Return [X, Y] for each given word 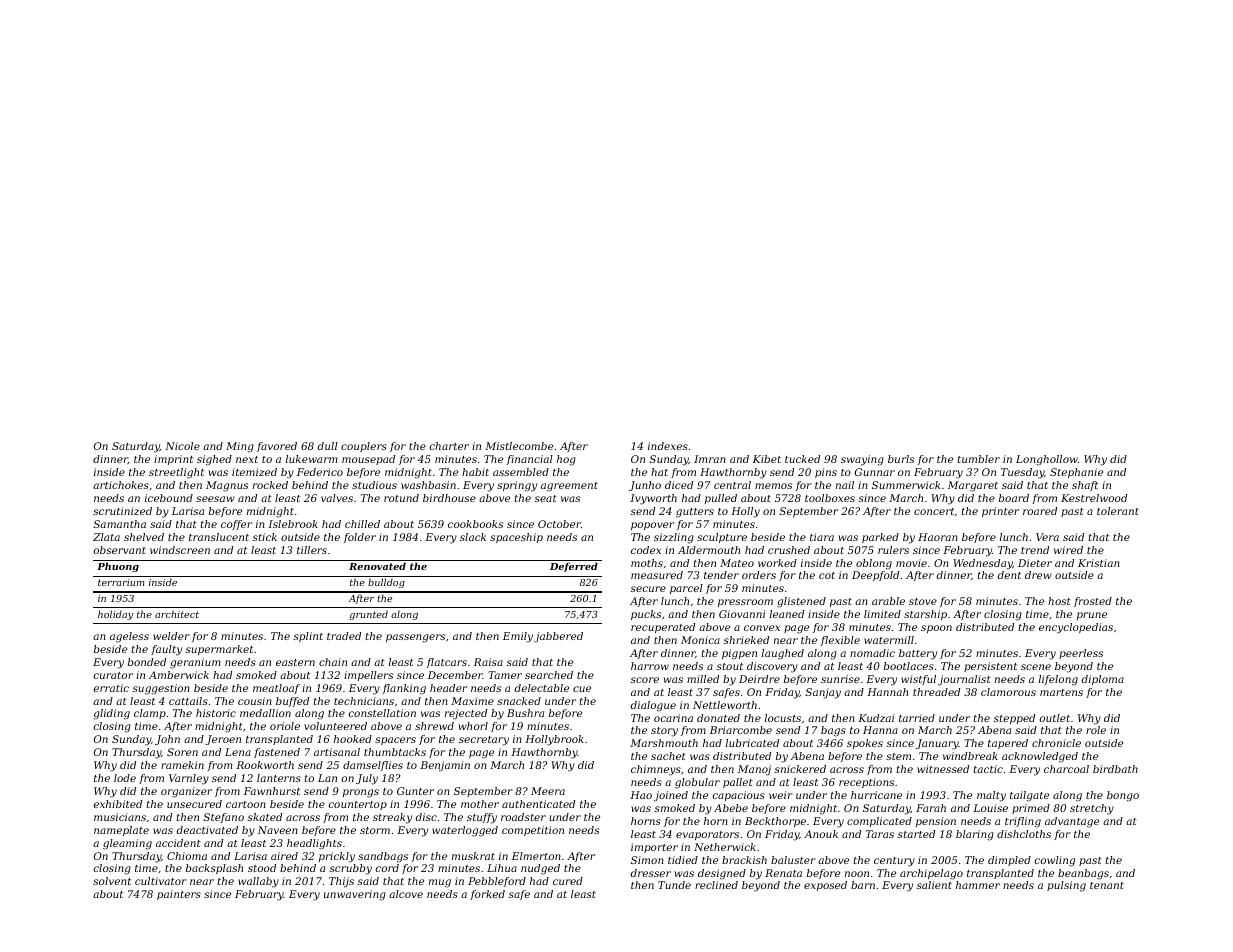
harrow [650, 666]
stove [923, 601]
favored [277, 447]
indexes [668, 446]
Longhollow [1047, 460]
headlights [314, 844]
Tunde [674, 885]
